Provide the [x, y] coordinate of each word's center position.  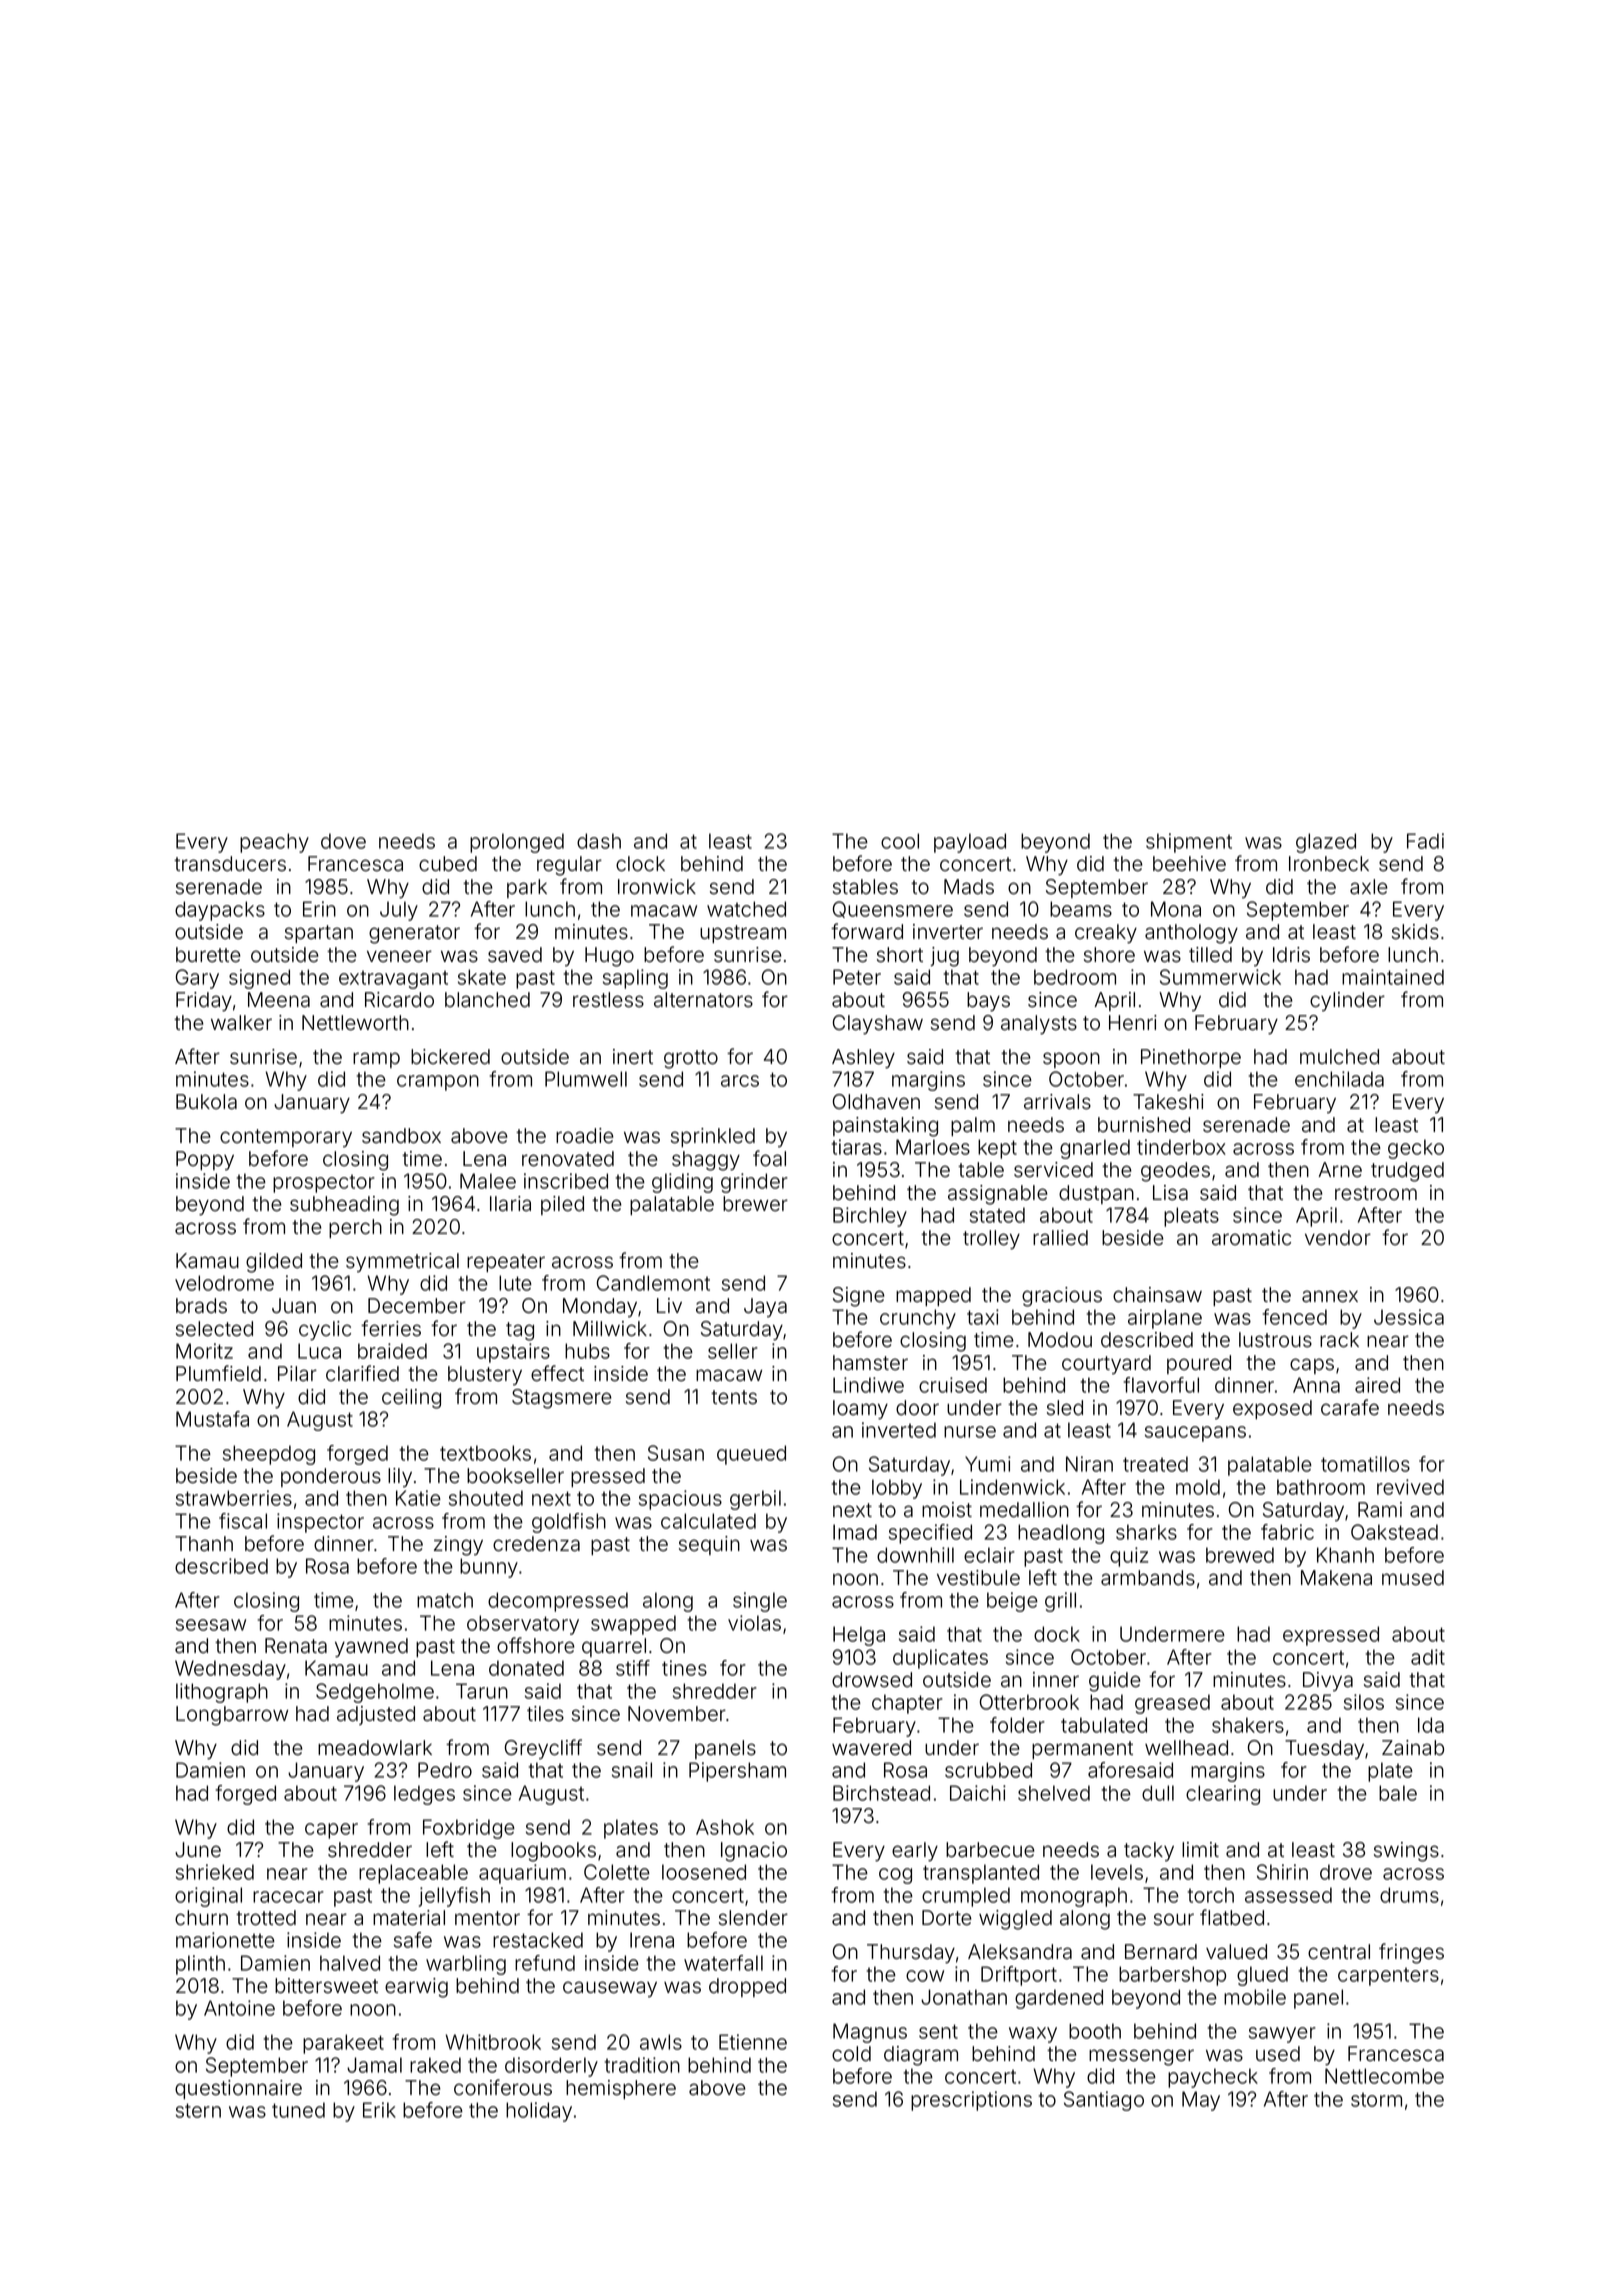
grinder [754, 1183]
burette [208, 955]
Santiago [1104, 2101]
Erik [379, 2110]
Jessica [1409, 1317]
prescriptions [971, 2101]
